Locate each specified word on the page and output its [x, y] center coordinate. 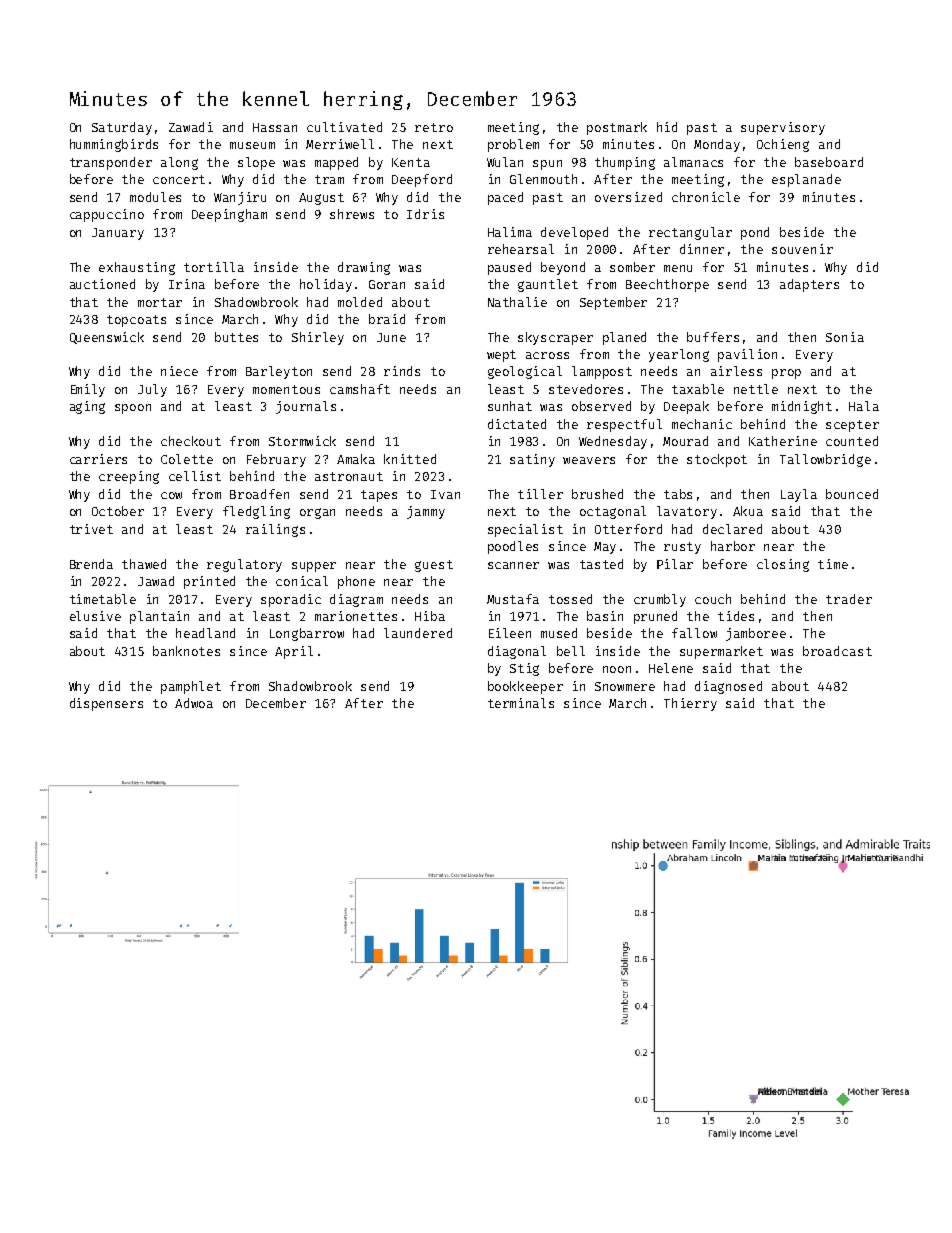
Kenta [411, 162]
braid [387, 319]
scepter [852, 426]
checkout [191, 441]
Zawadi [191, 127]
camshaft [360, 389]
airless [736, 371]
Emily [88, 390]
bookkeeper [525, 687]
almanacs [693, 162]
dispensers [106, 704]
